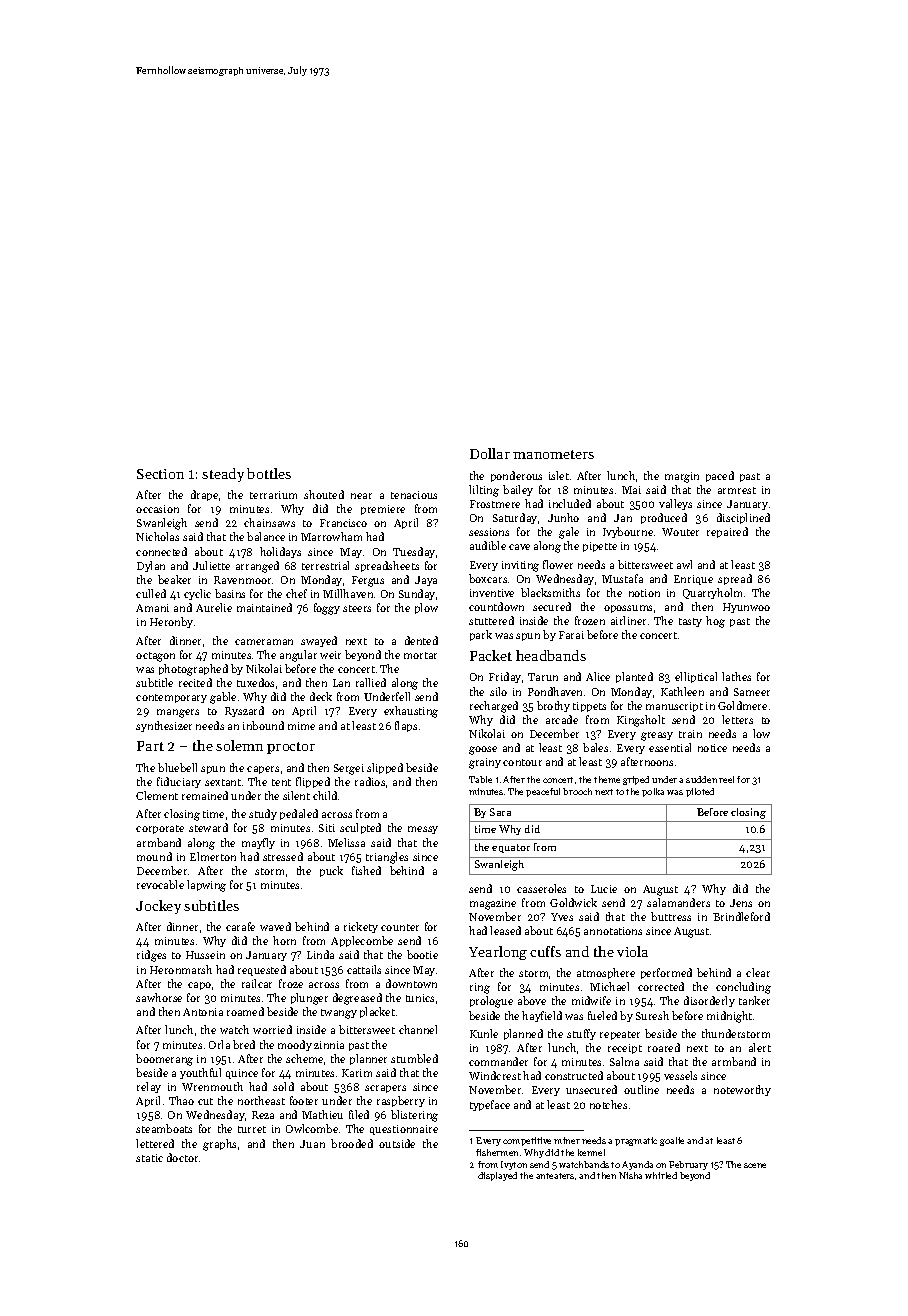 The image size is (908, 1316). I want to click on displayed, so click(497, 1176).
